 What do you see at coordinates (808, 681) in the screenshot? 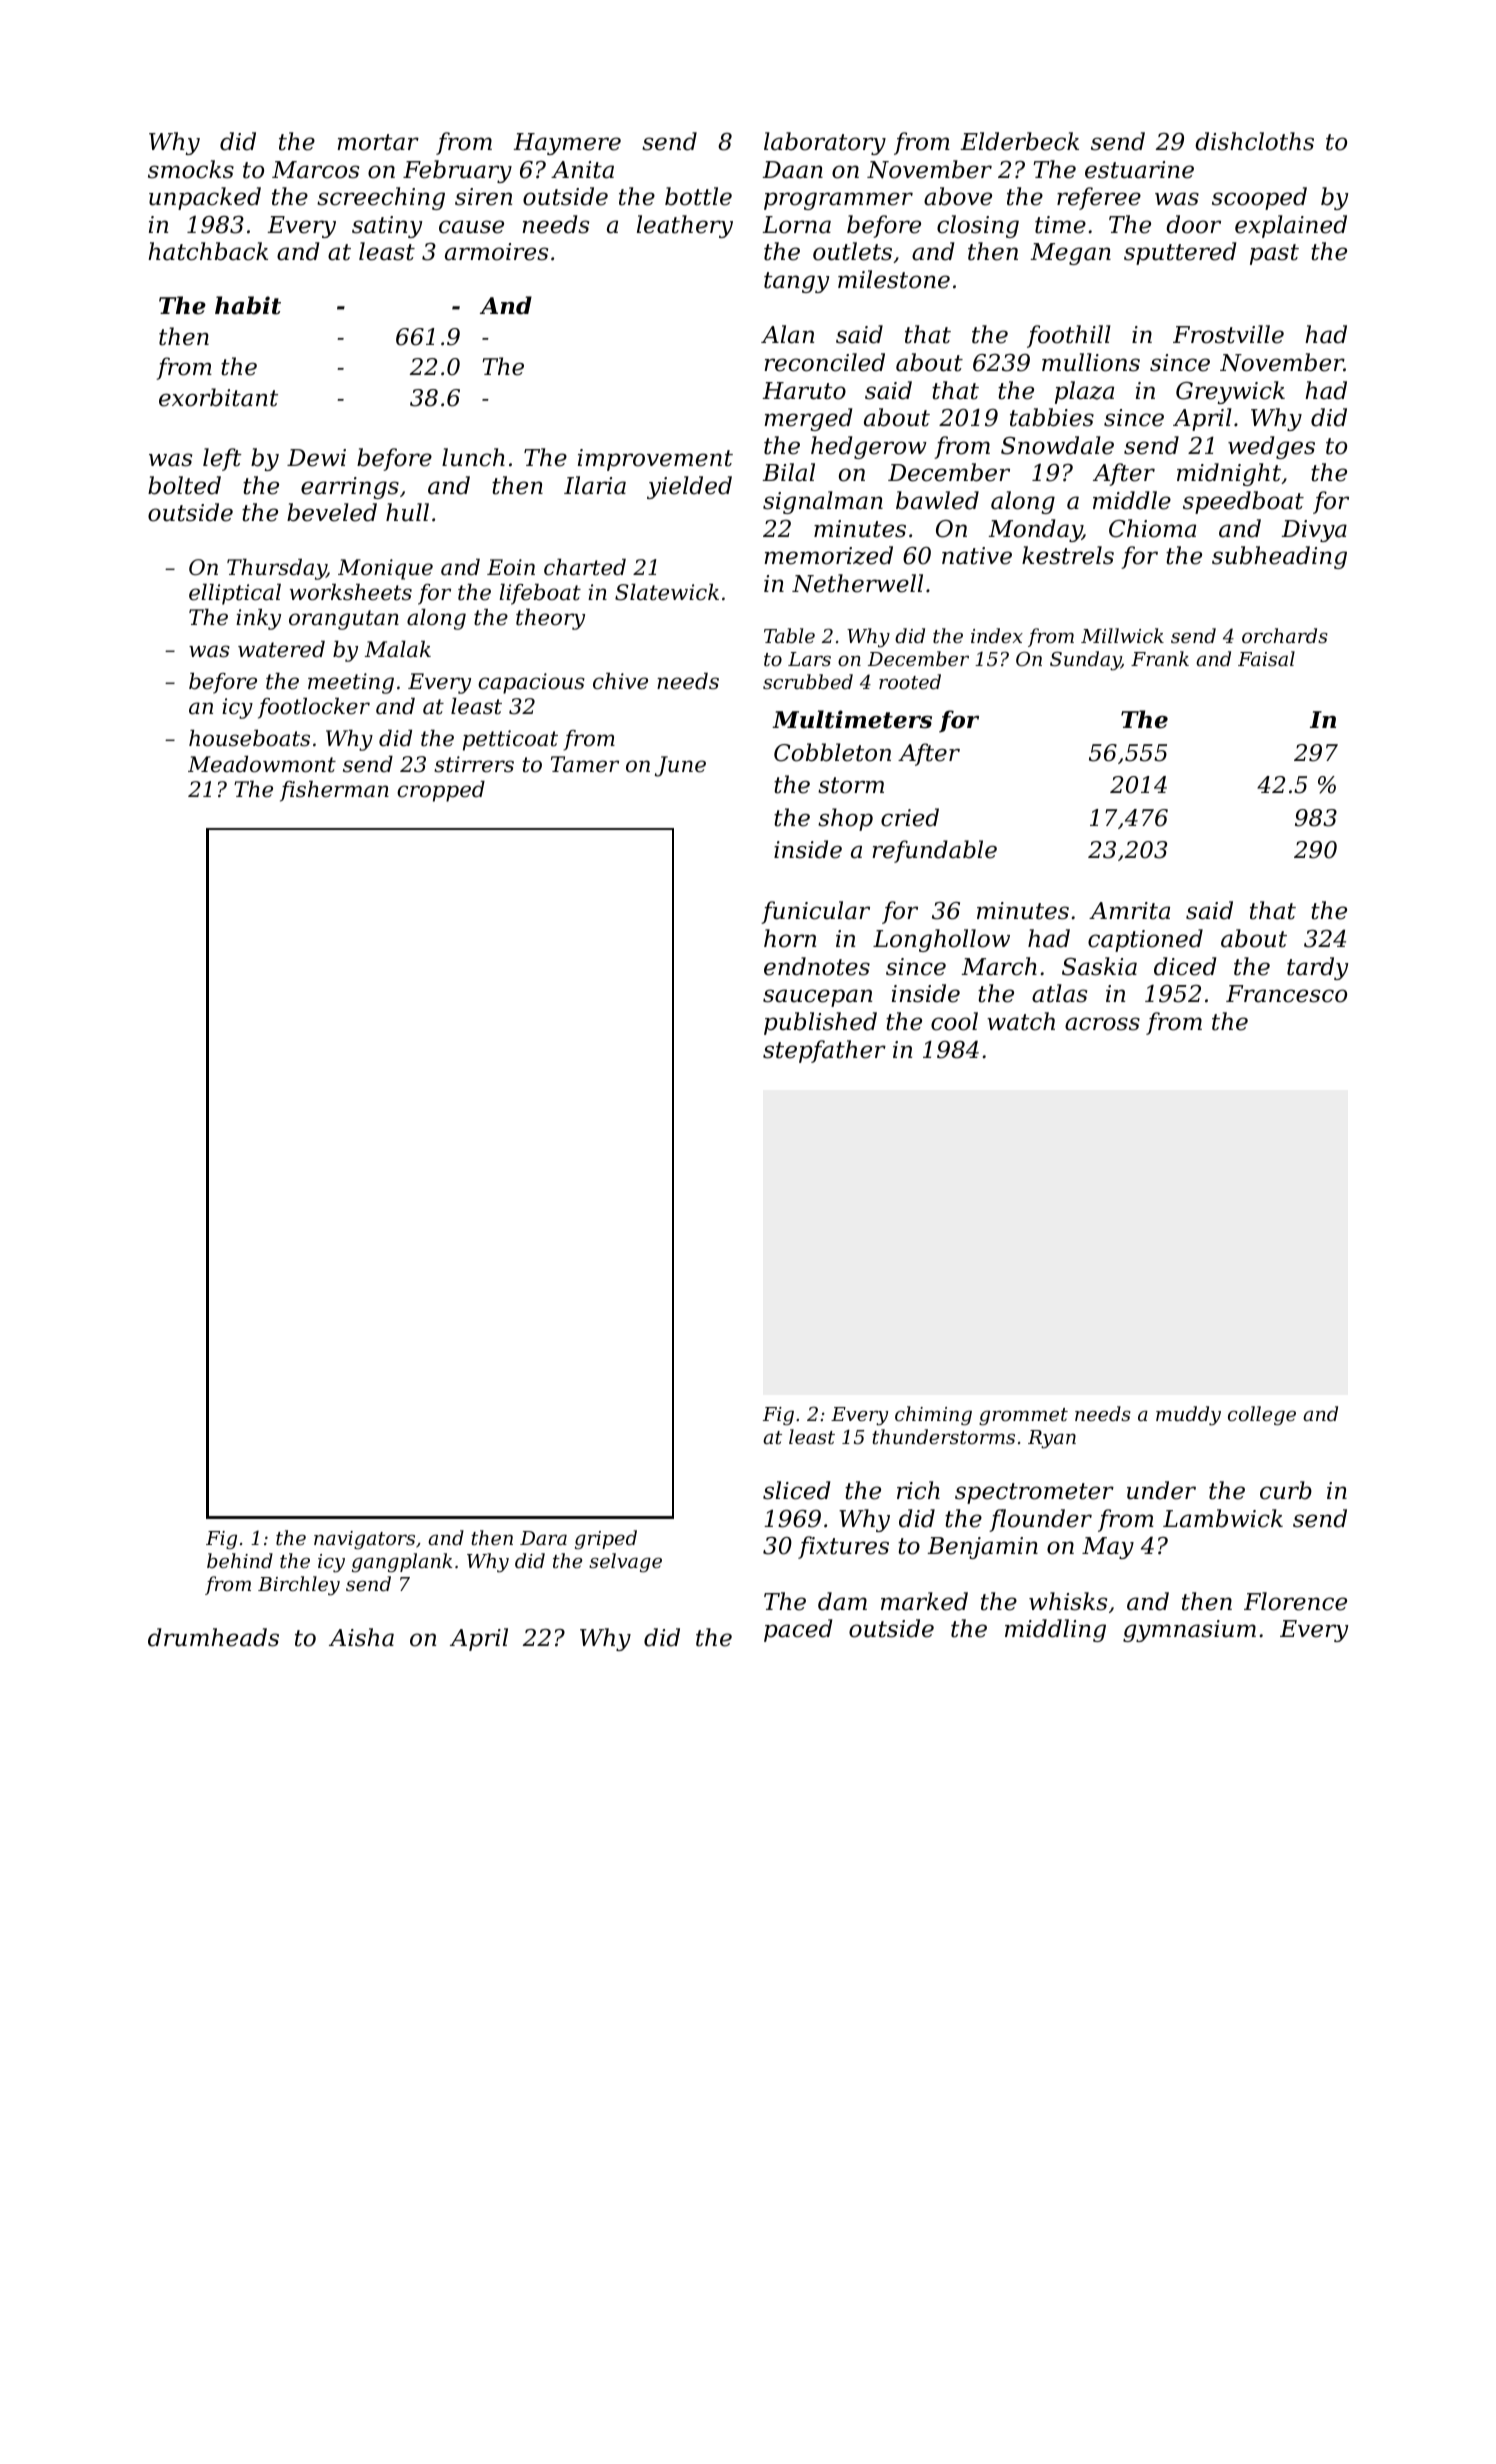
I see `scrubbed` at bounding box center [808, 681].
